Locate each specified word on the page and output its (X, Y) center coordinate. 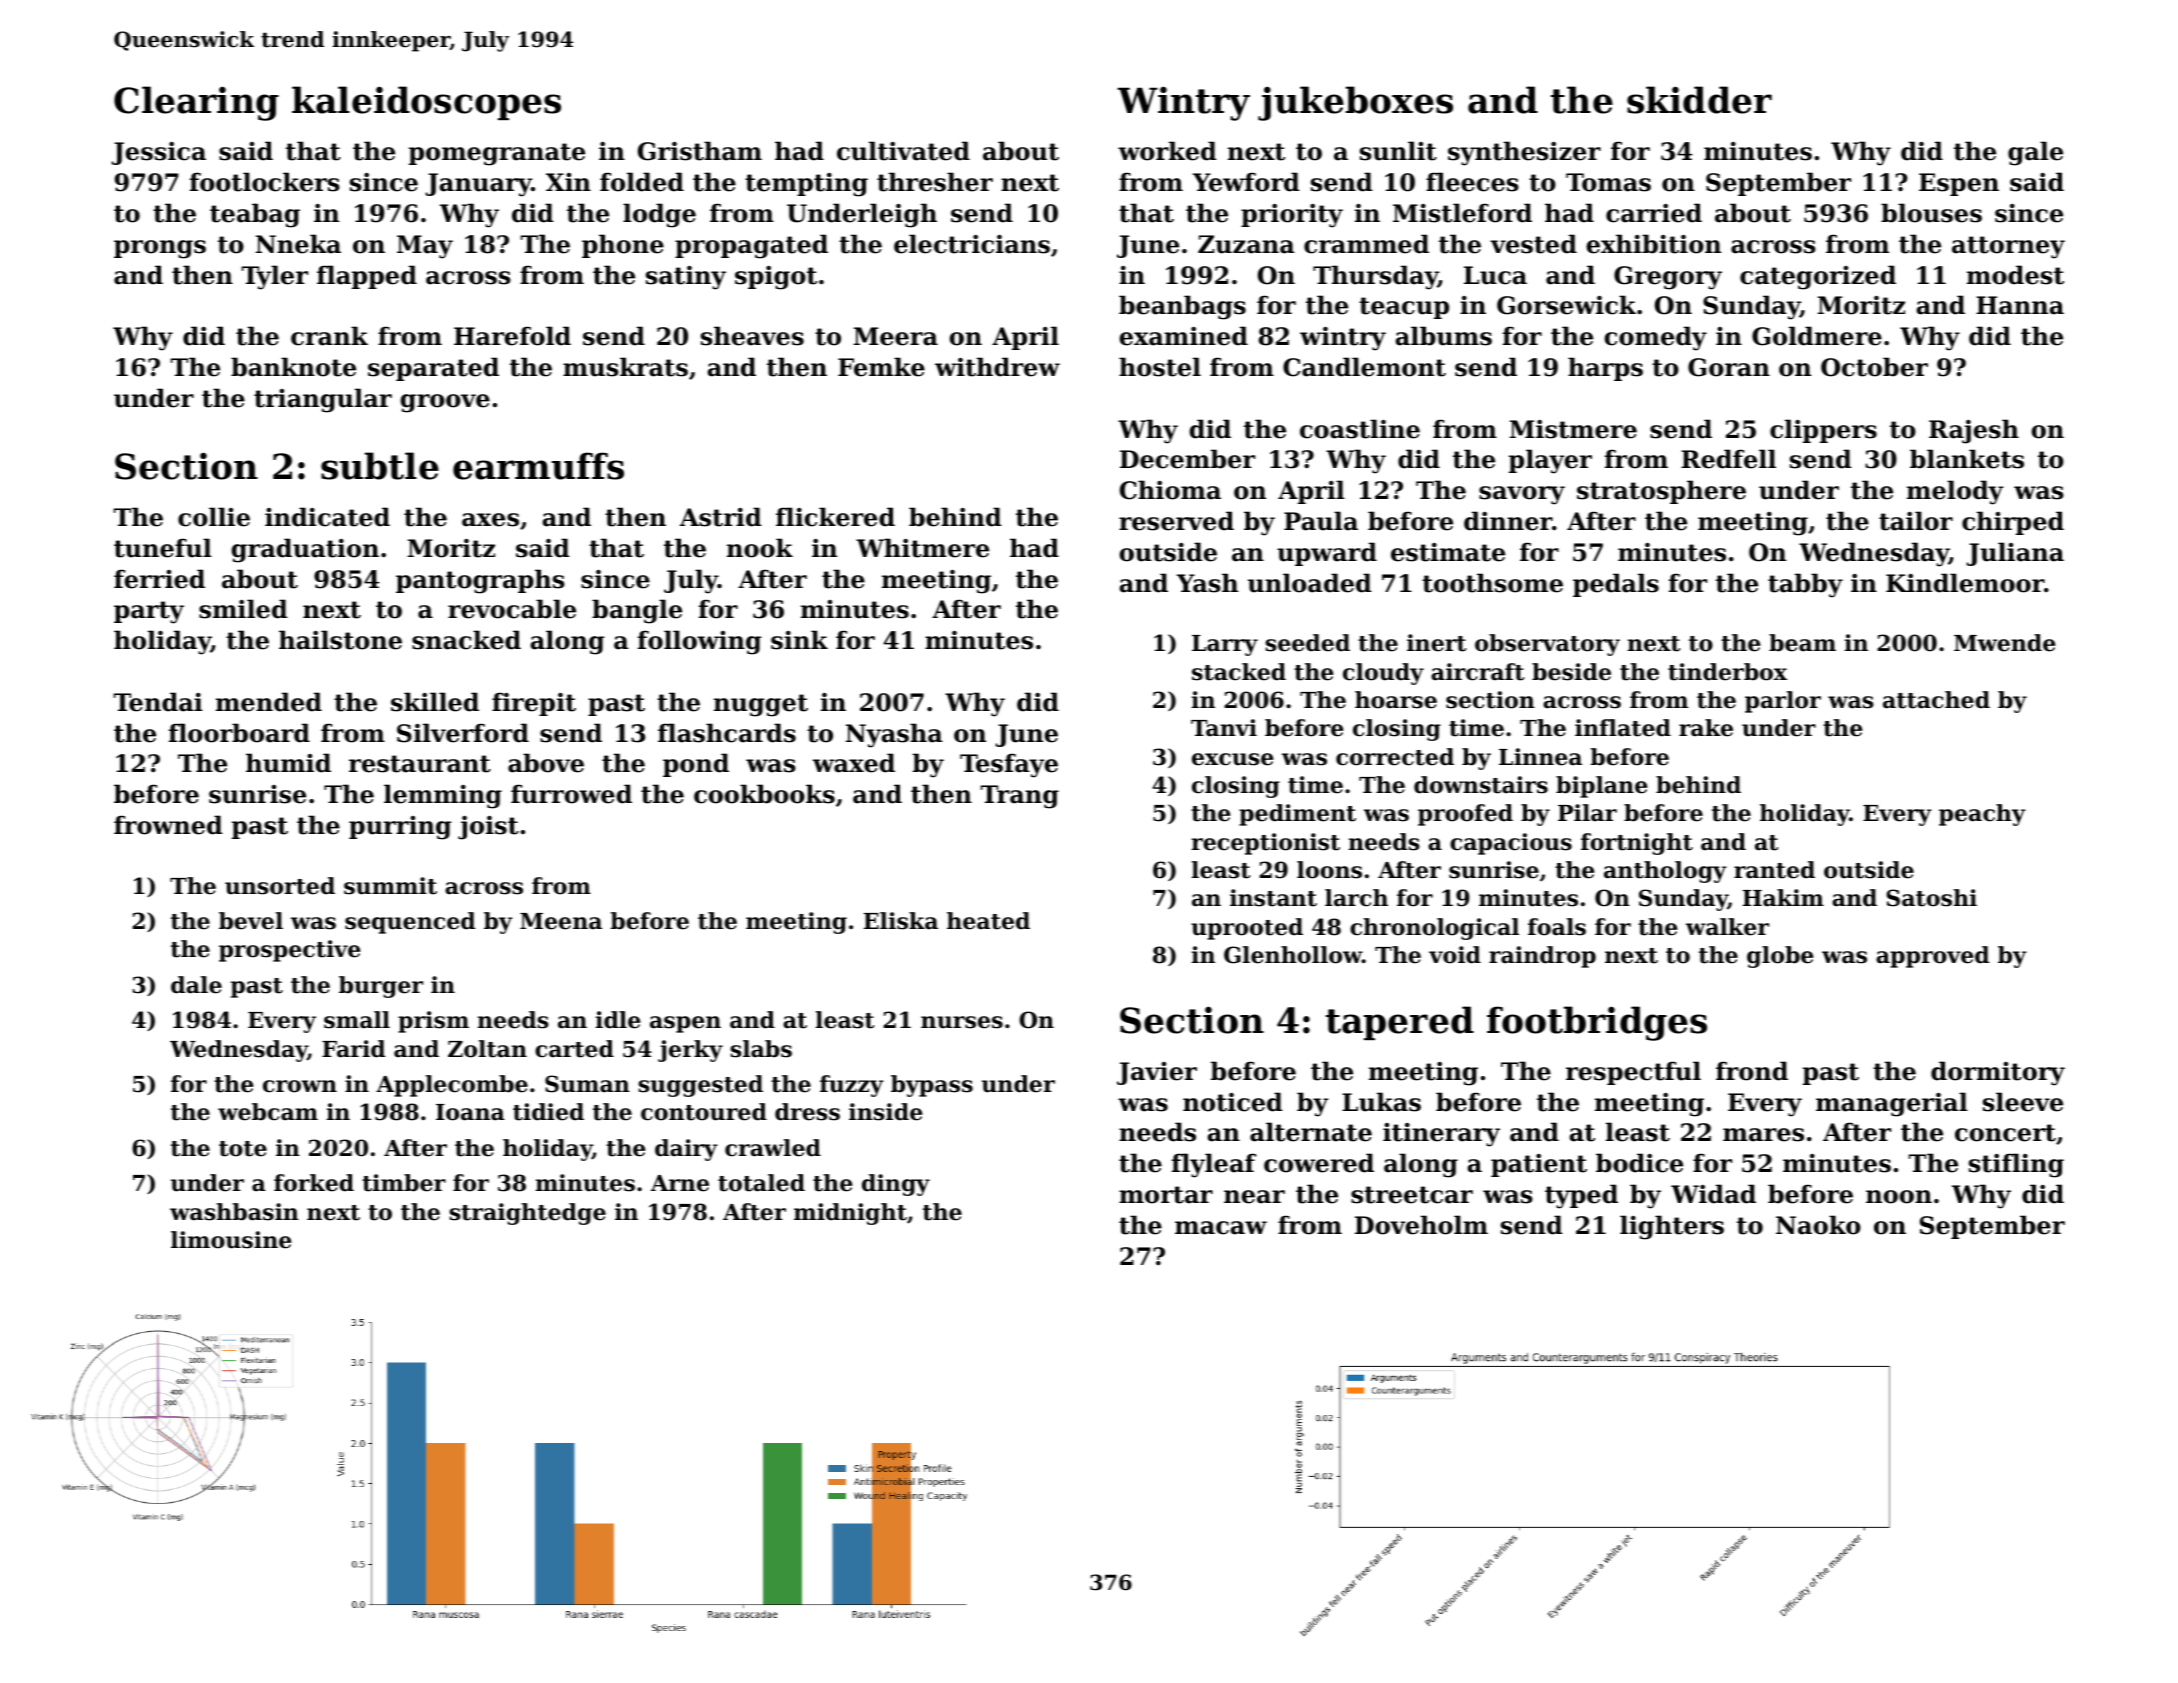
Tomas (1608, 182)
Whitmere (922, 548)
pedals (1616, 585)
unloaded (1310, 583)
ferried (159, 579)
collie (214, 517)
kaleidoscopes (426, 103)
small (357, 1020)
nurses (962, 1022)
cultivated (903, 151)
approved (1932, 957)
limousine (231, 1240)
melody (1955, 492)
